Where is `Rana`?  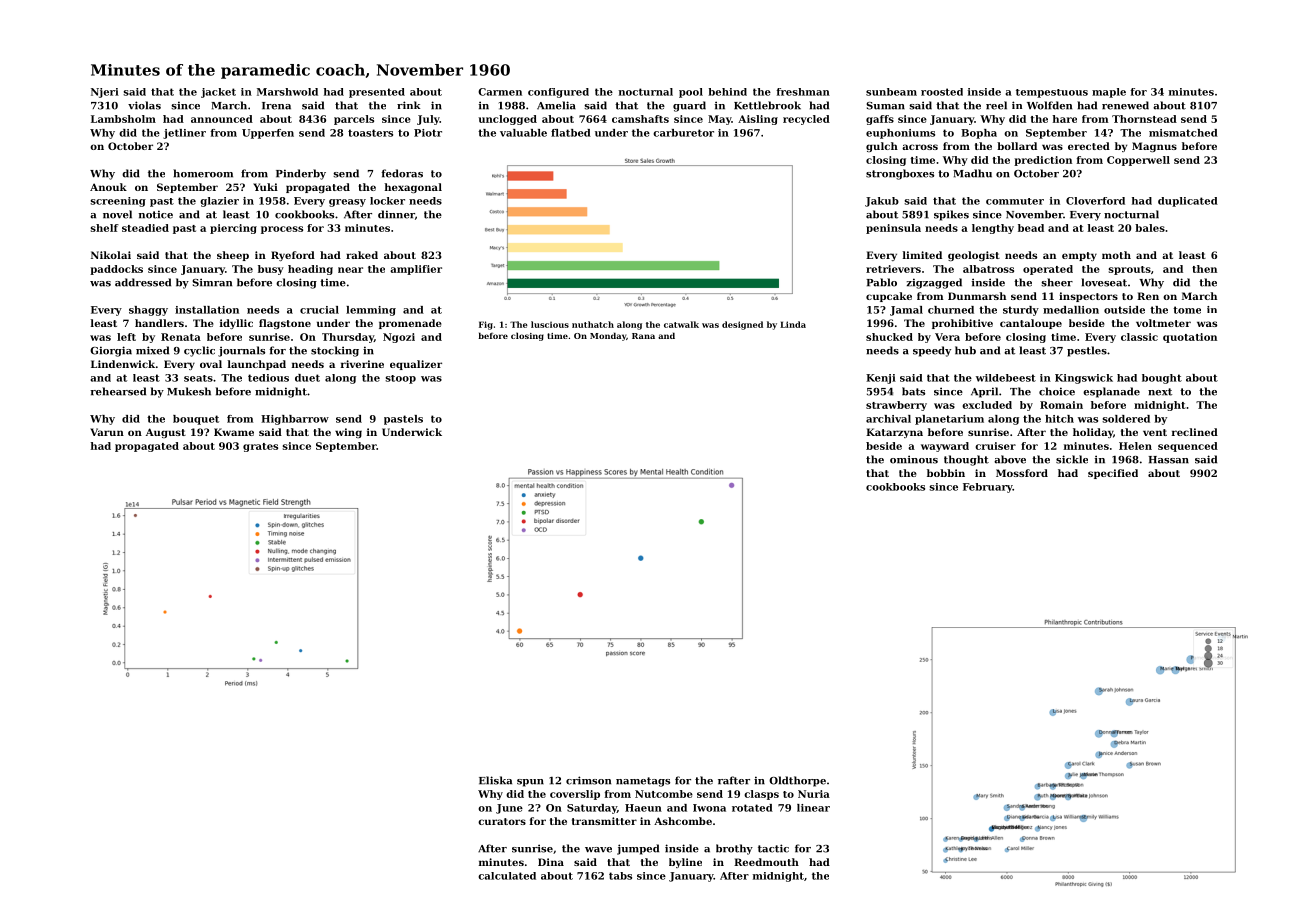 Rana is located at coordinates (643, 336).
